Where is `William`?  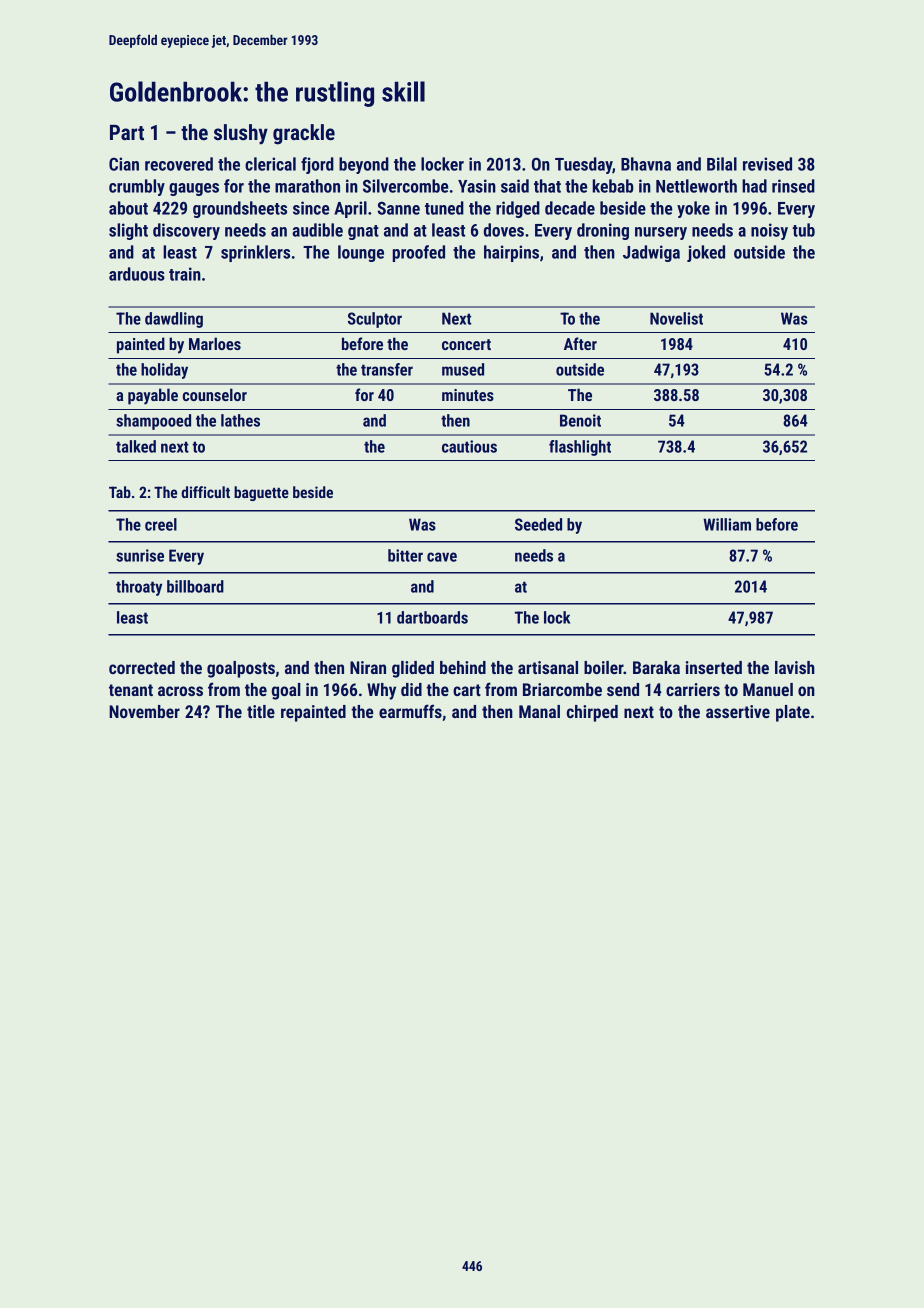 William is located at coordinates (727, 524).
